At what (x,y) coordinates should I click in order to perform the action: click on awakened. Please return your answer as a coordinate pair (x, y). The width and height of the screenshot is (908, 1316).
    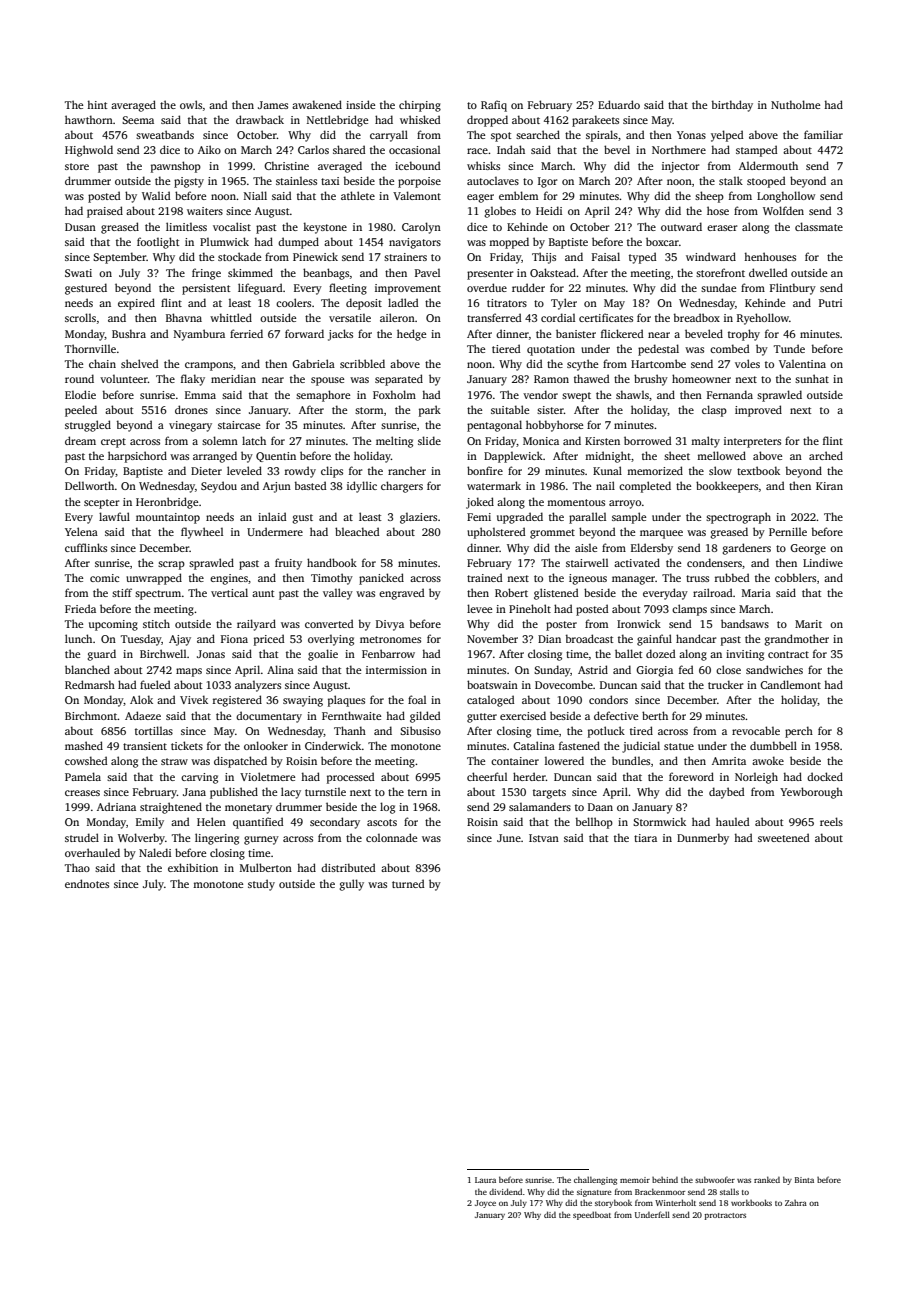
    Looking at the image, I should click on (317, 104).
